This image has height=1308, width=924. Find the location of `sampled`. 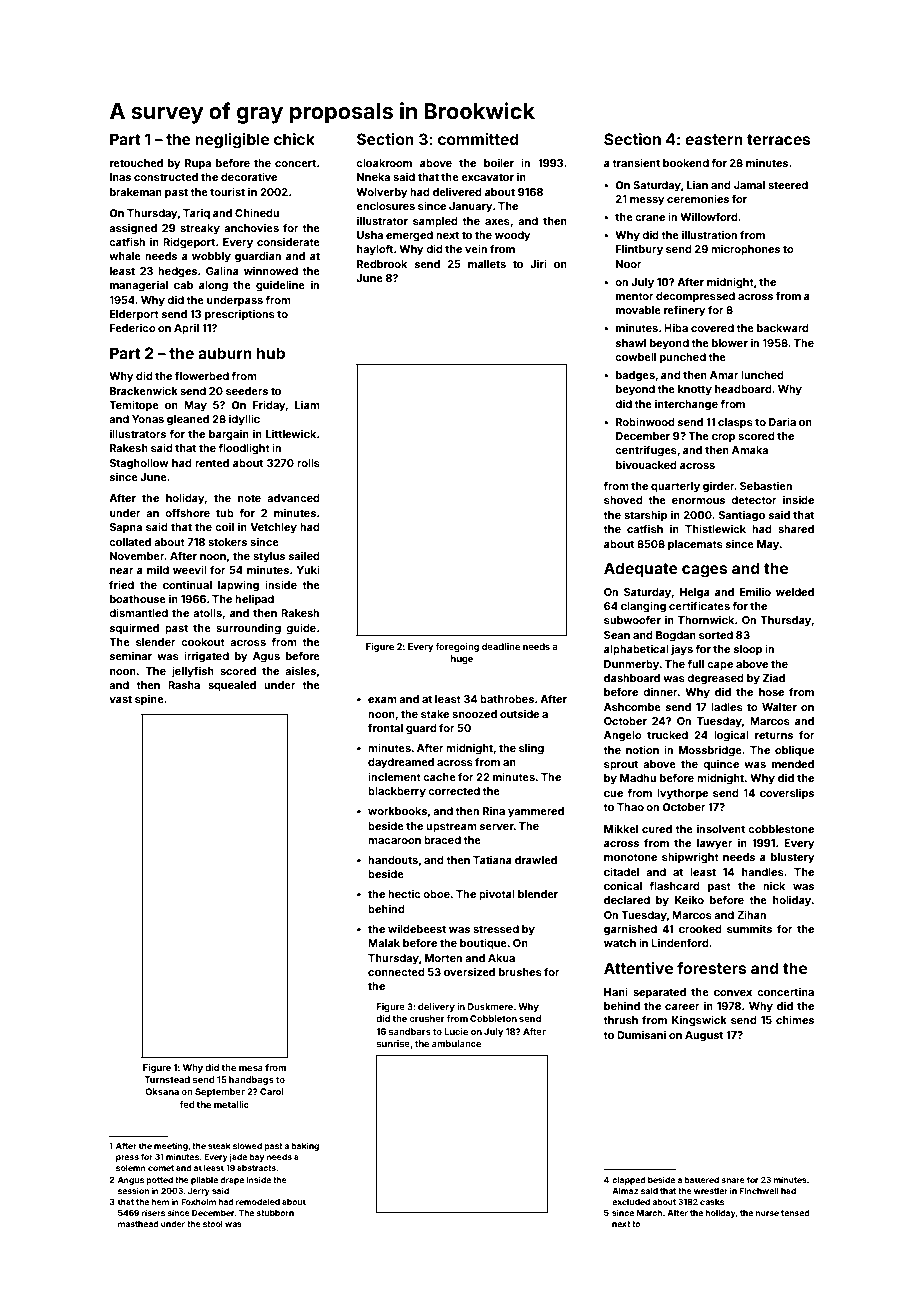

sampled is located at coordinates (435, 222).
